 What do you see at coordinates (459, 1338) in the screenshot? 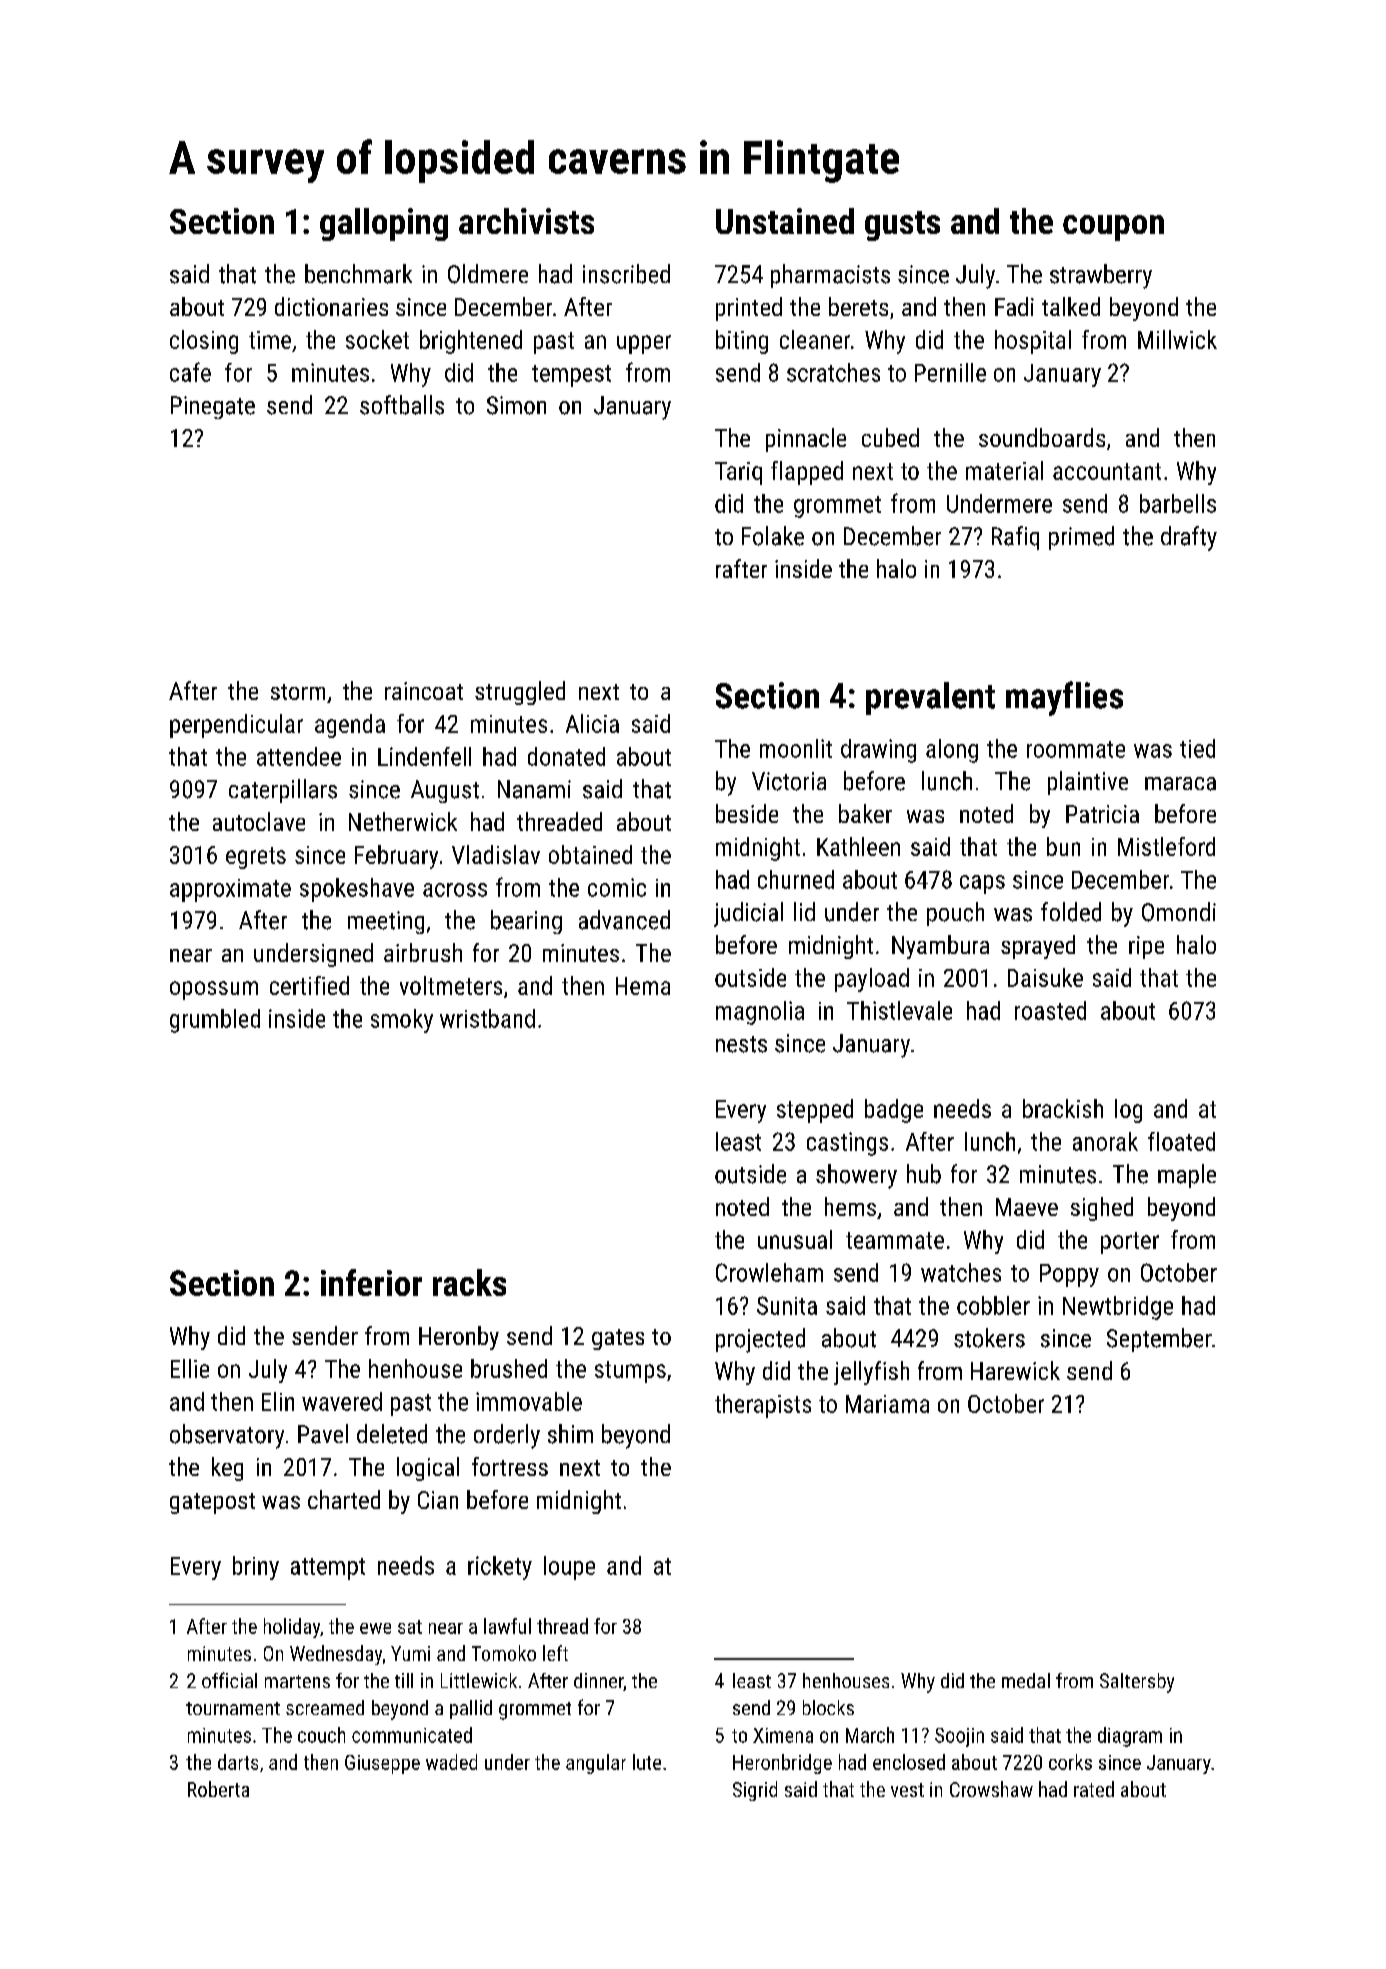
I see `Heronby` at bounding box center [459, 1338].
